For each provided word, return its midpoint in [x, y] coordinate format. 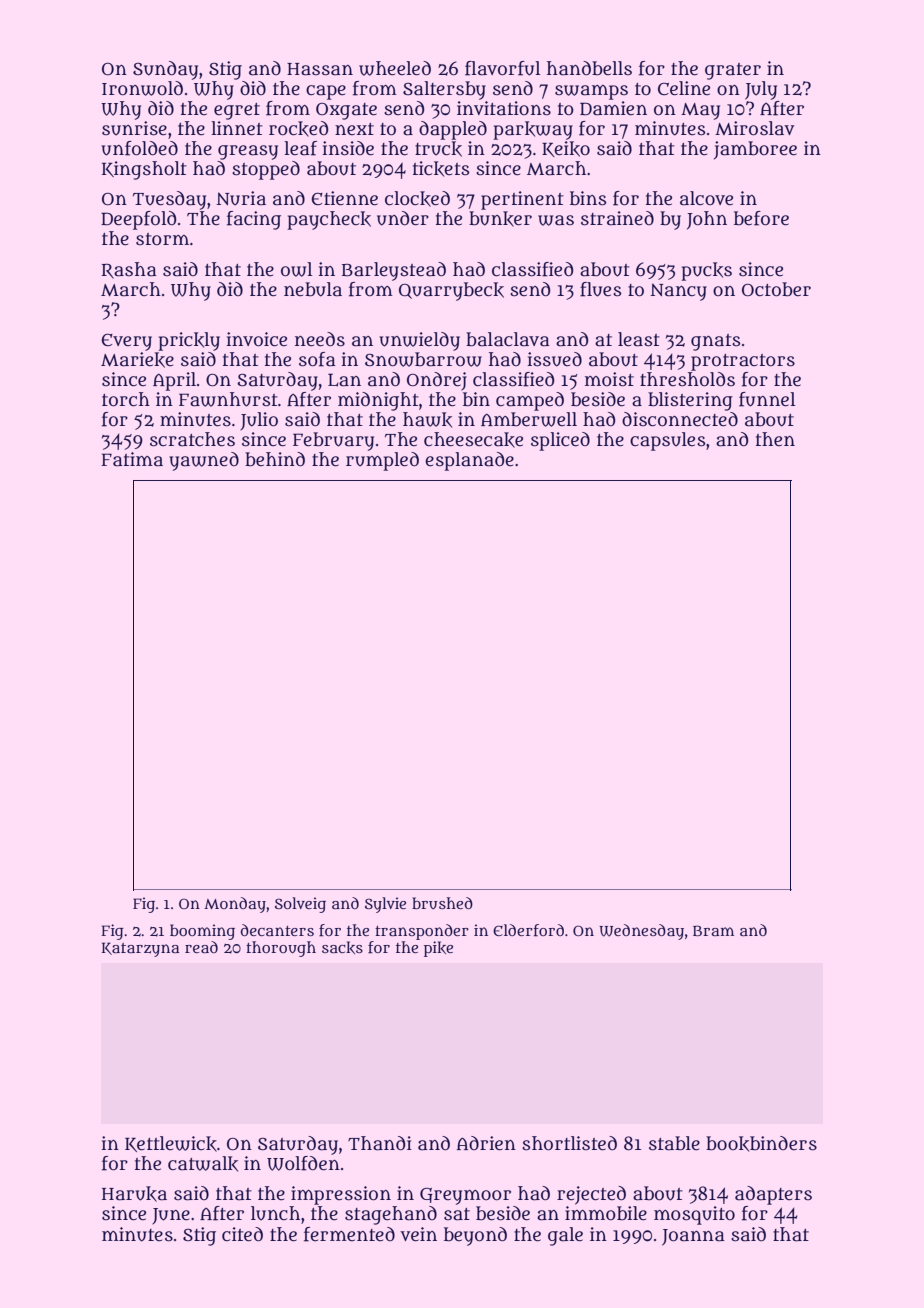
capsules [667, 441]
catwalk [203, 1164]
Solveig [300, 905]
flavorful [503, 68]
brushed [442, 903]
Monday [235, 905]
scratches [192, 439]
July [761, 90]
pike [438, 949]
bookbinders [761, 1144]
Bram [713, 930]
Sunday [165, 70]
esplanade [469, 461]
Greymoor [465, 1196]
